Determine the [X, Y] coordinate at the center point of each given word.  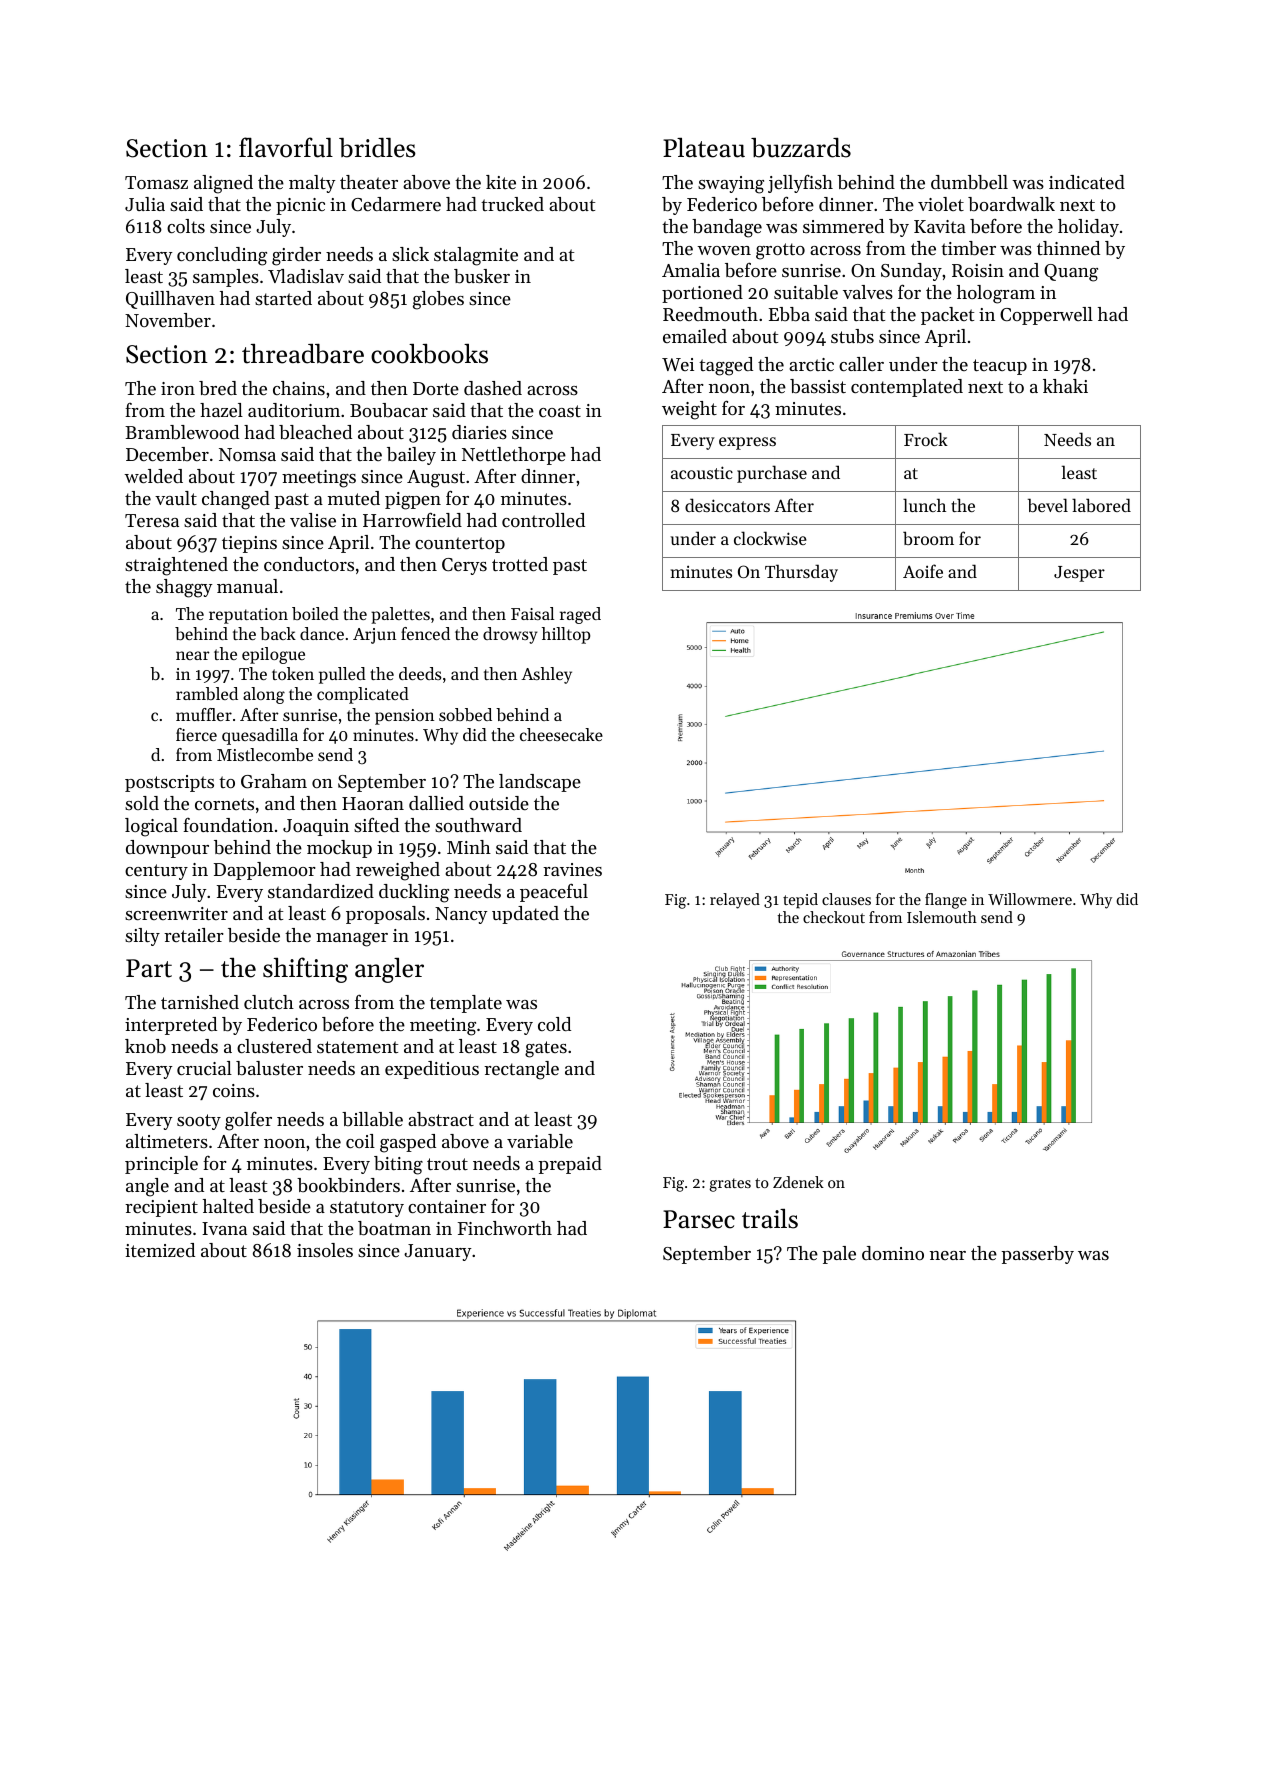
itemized [160, 1250]
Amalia [691, 270]
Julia [145, 204]
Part [149, 968]
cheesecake [561, 734]
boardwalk [1011, 204]
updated [525, 915]
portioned [702, 294]
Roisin [978, 270]
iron [178, 388]
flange [946, 901]
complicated [363, 695]
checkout [834, 917]
